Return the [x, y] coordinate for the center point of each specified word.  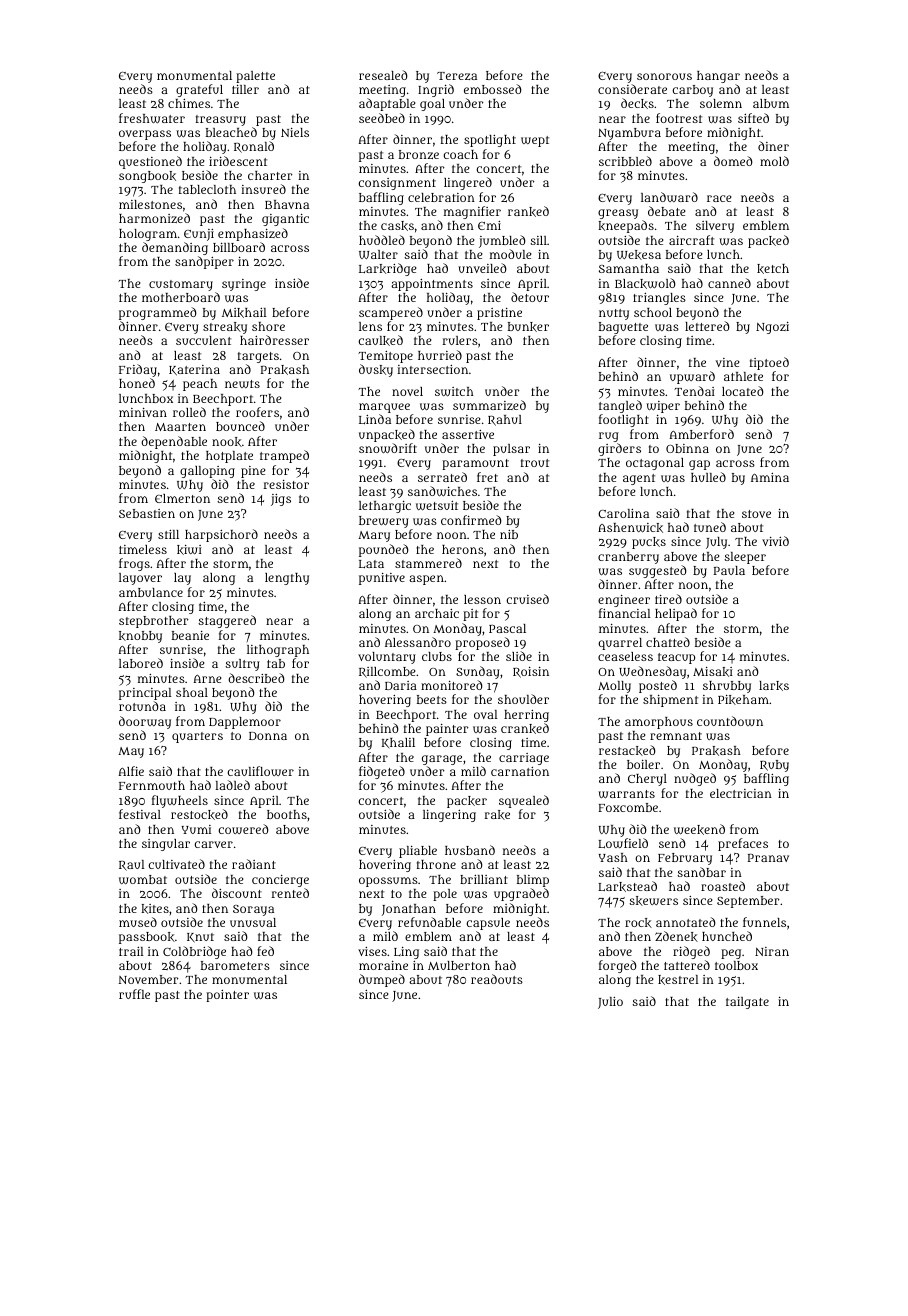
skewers [653, 901]
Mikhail [244, 313]
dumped [382, 980]
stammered [428, 563]
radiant [254, 864]
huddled [382, 240]
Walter [378, 254]
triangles [659, 299]
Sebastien [147, 513]
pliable [418, 852]
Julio [610, 1003]
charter [270, 175]
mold [774, 161]
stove [756, 514]
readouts [497, 979]
